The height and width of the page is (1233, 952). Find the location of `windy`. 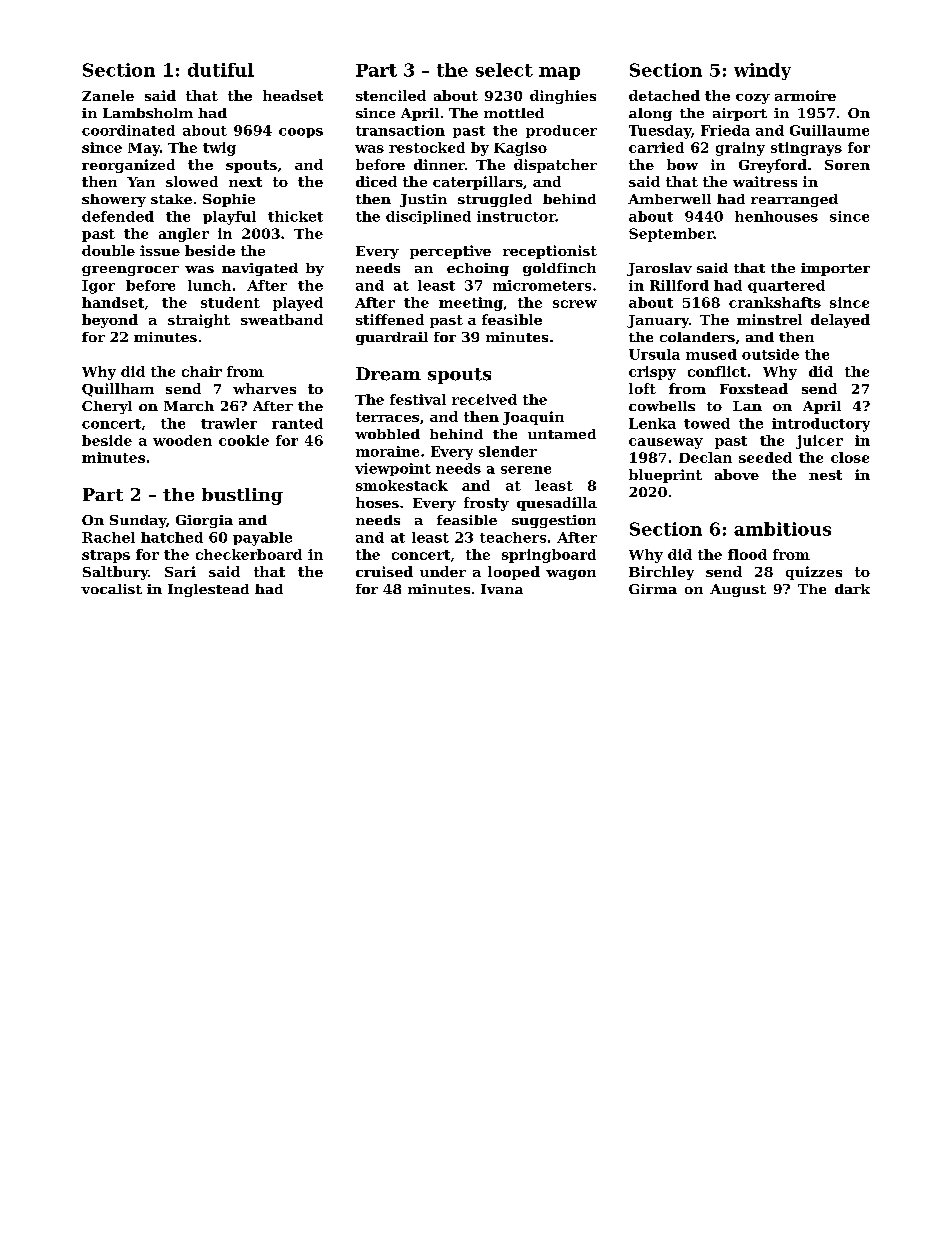

windy is located at coordinates (762, 71).
